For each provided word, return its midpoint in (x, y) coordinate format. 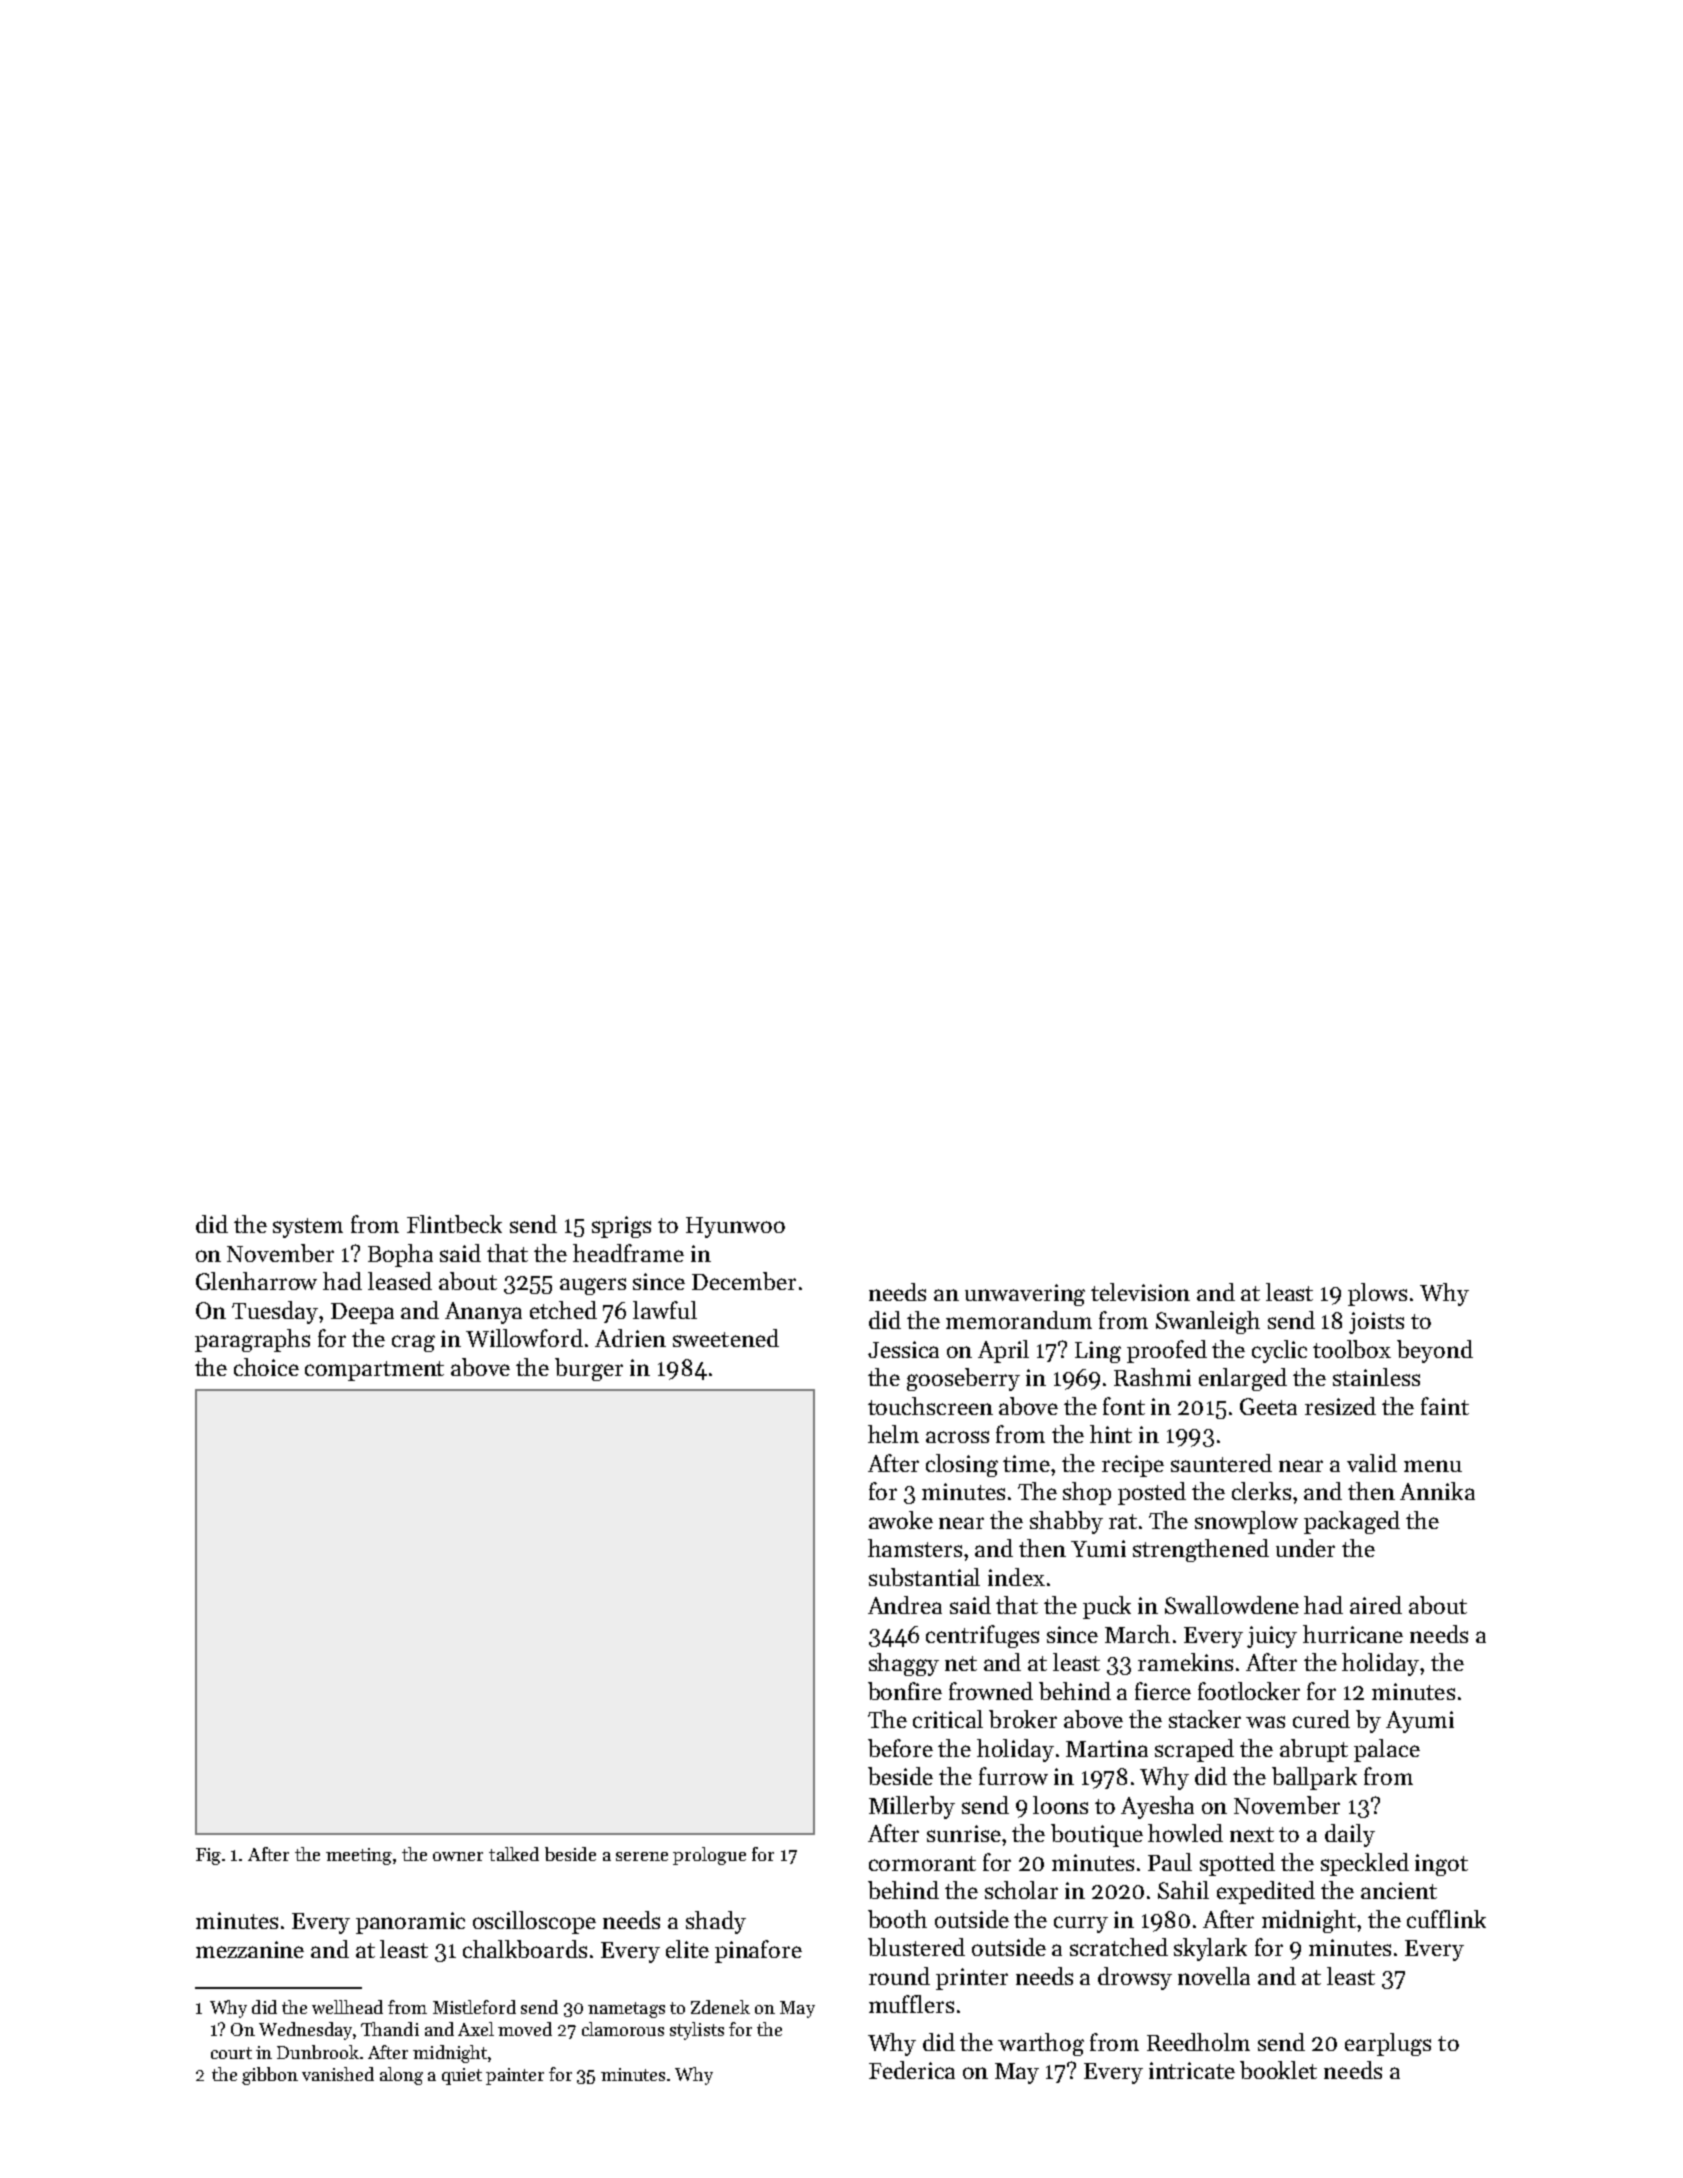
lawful (665, 1310)
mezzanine (250, 1949)
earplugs (1388, 2044)
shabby (1066, 1522)
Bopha (400, 1255)
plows (1377, 1294)
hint (1111, 1434)
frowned (991, 1691)
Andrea (905, 1605)
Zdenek (720, 2007)
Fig (208, 1856)
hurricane (1353, 1634)
